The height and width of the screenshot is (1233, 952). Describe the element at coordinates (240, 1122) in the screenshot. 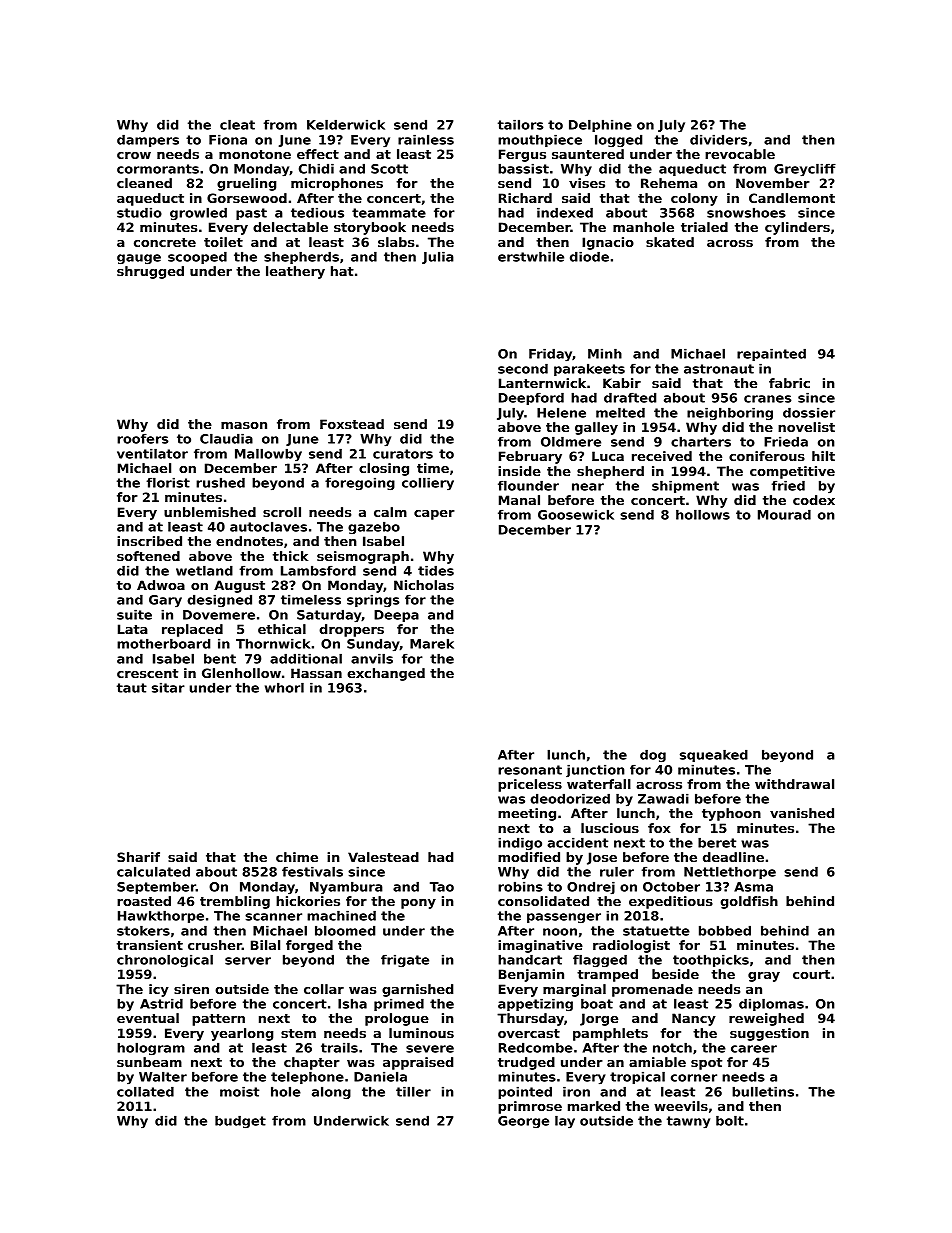

I see `budget` at that location.
